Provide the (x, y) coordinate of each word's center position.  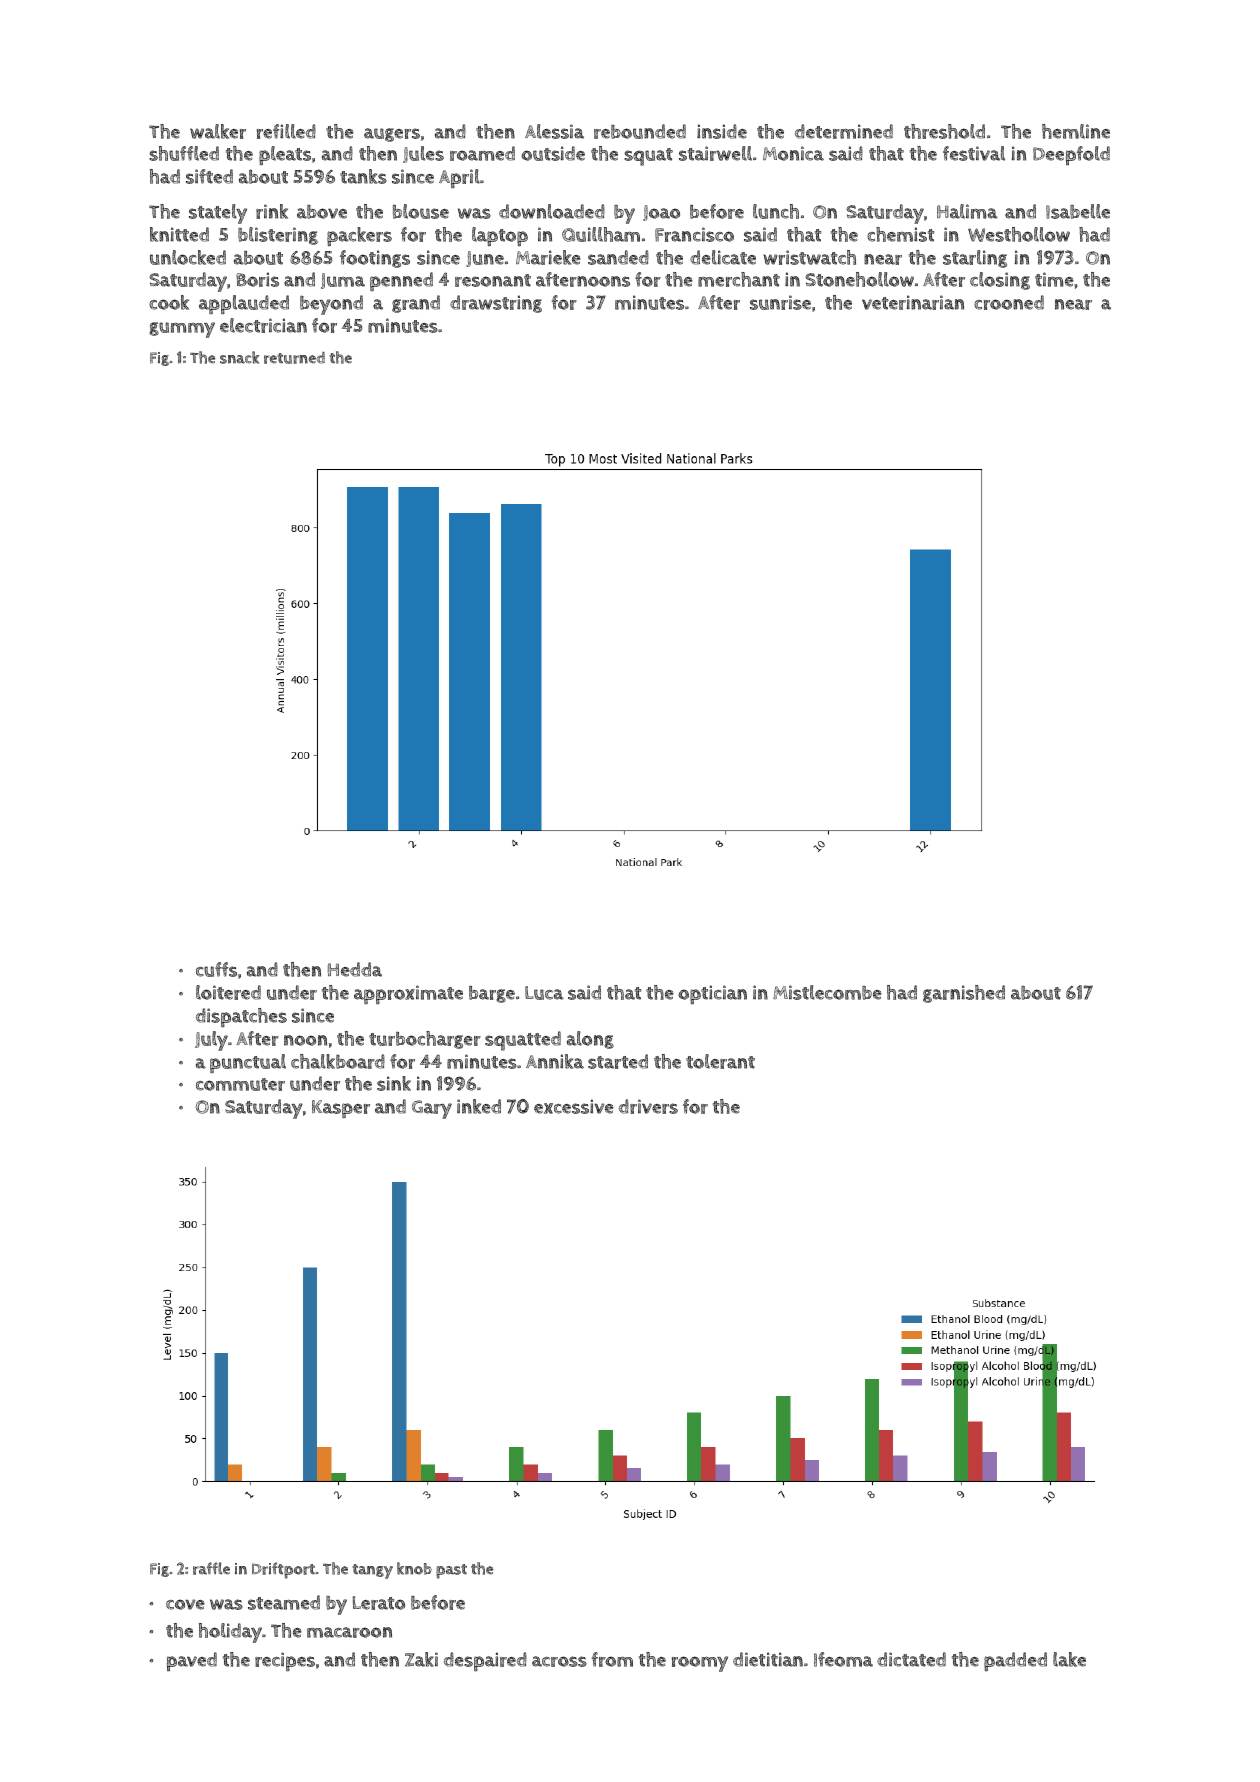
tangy (372, 1571)
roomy (700, 1664)
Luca (544, 993)
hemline (1076, 131)
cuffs (216, 969)
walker (218, 131)
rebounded (640, 131)
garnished (964, 994)
